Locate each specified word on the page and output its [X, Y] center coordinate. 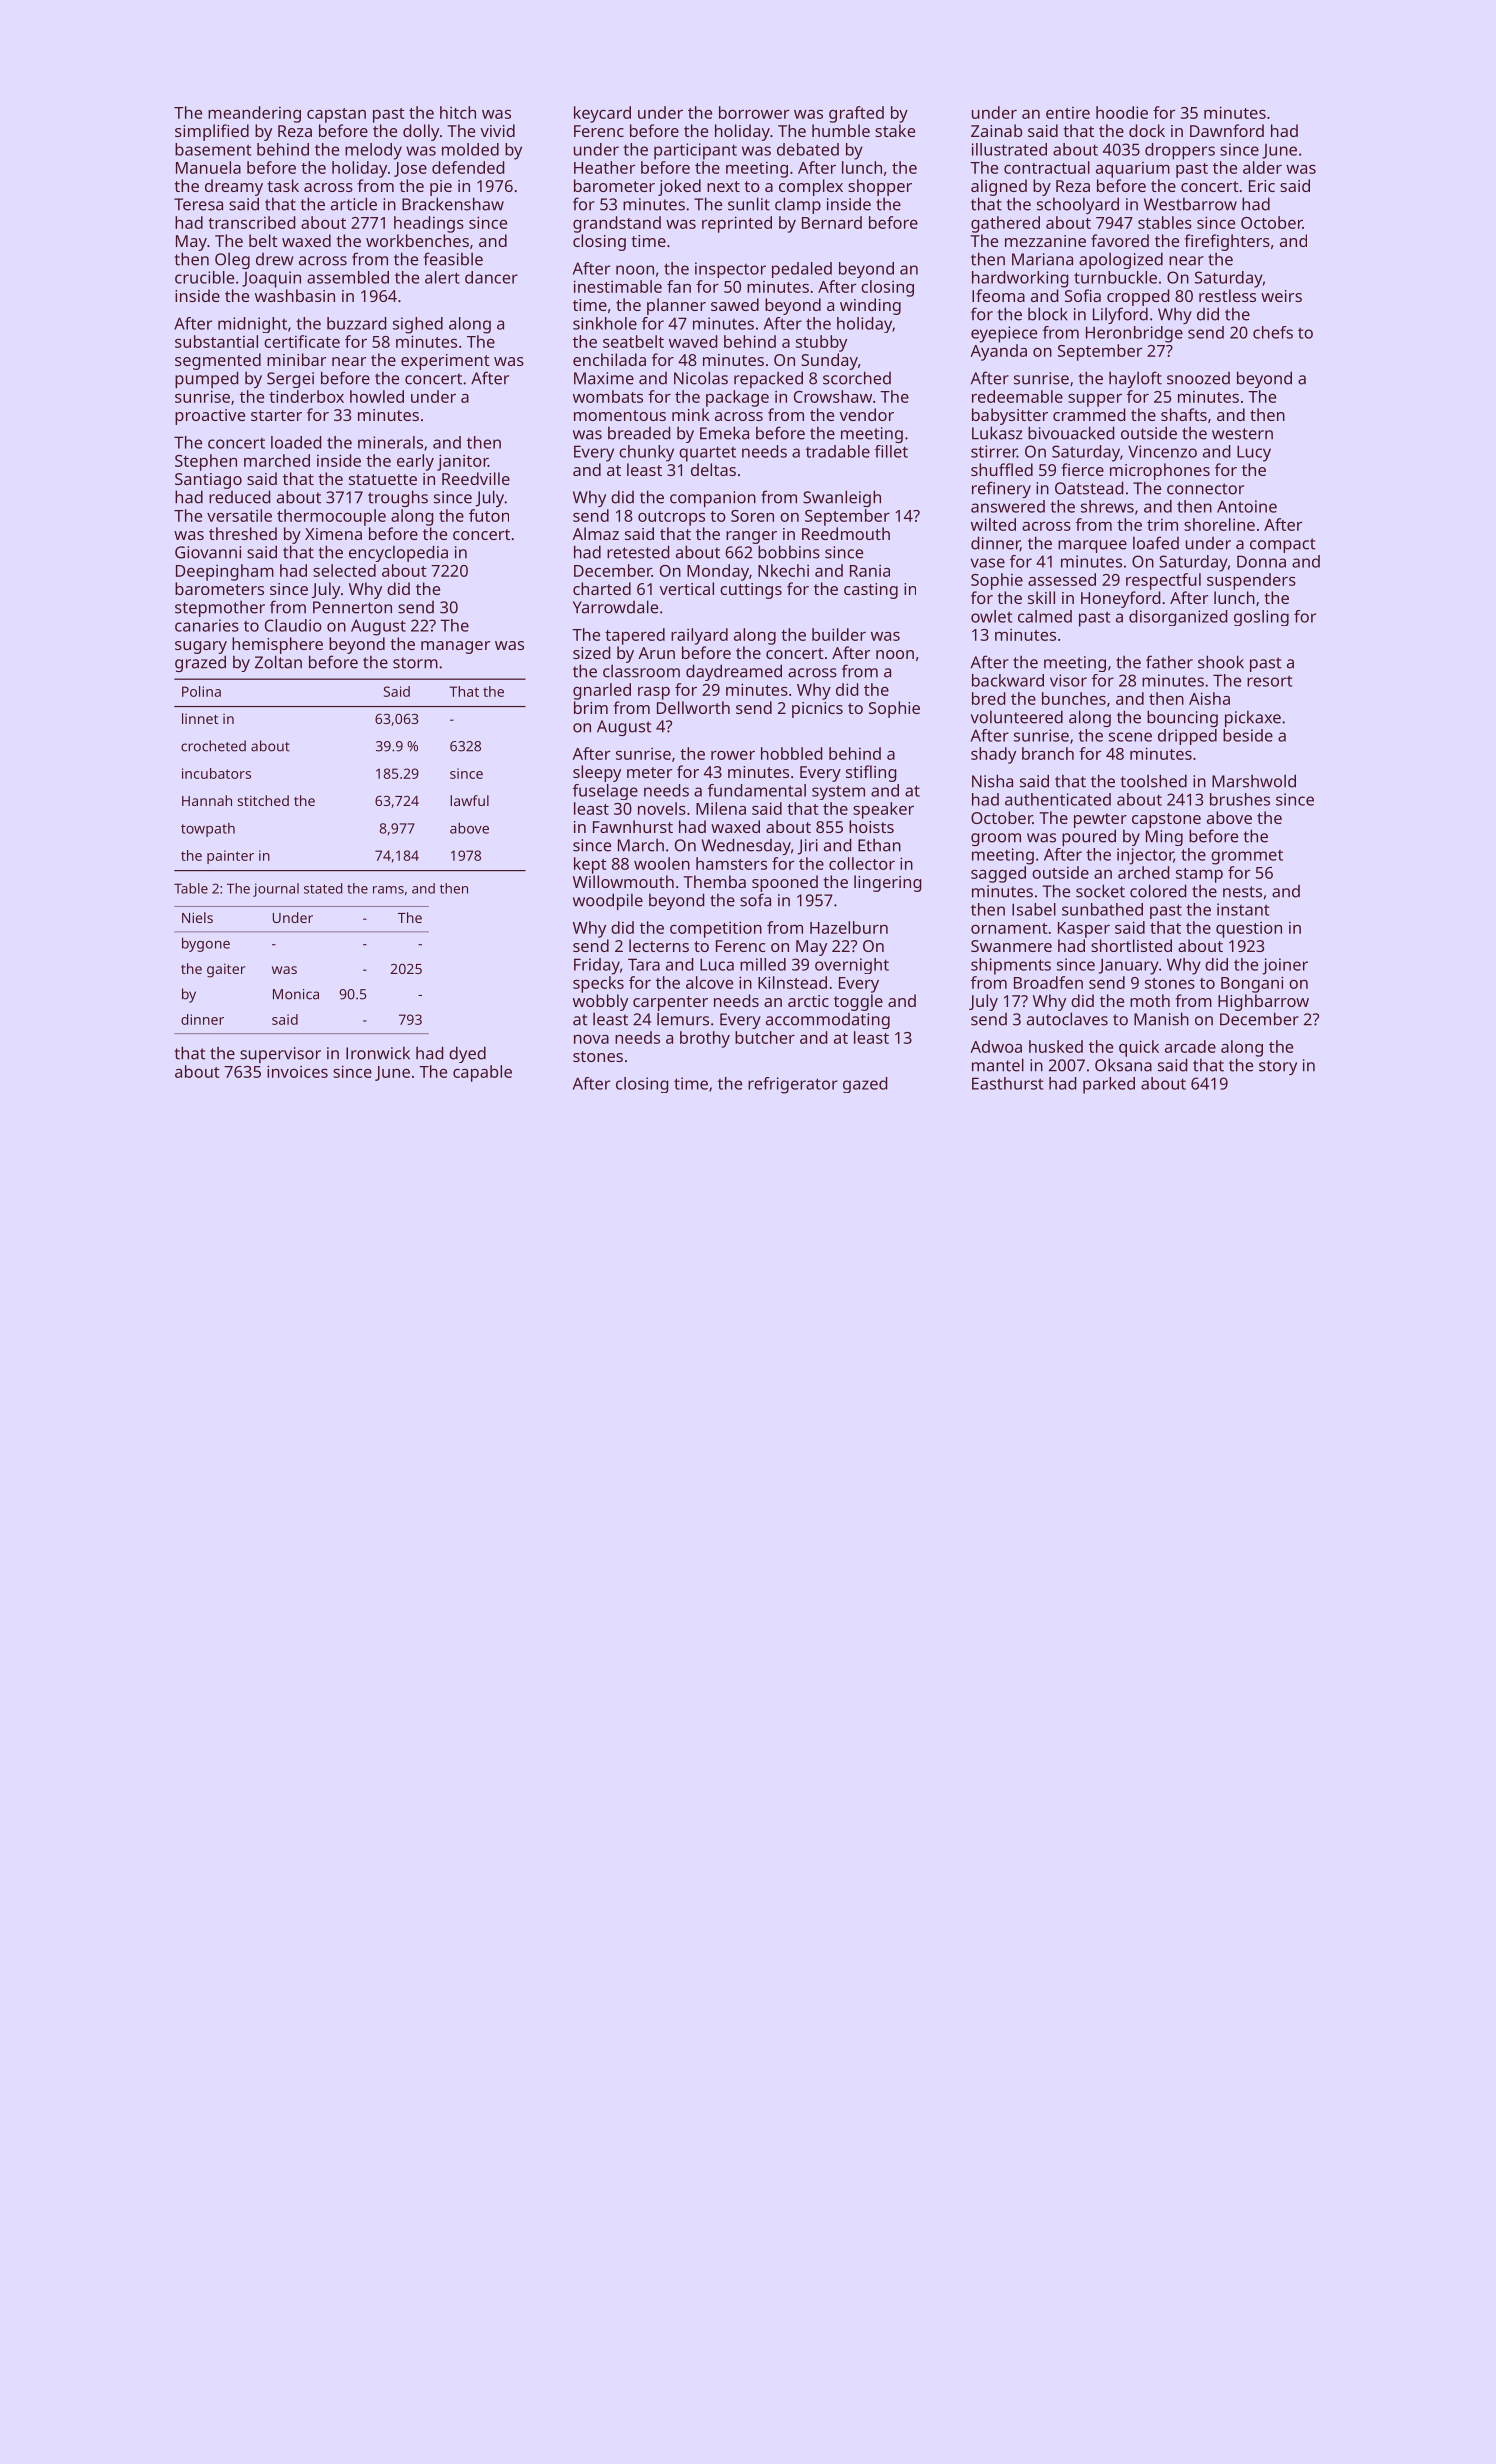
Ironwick [378, 1053]
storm [415, 663]
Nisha [992, 781]
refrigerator [793, 1085]
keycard [602, 114]
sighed [418, 325]
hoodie [1122, 112]
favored [1120, 240]
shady [993, 755]
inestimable [618, 286]
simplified [212, 132]
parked [1109, 1085]
